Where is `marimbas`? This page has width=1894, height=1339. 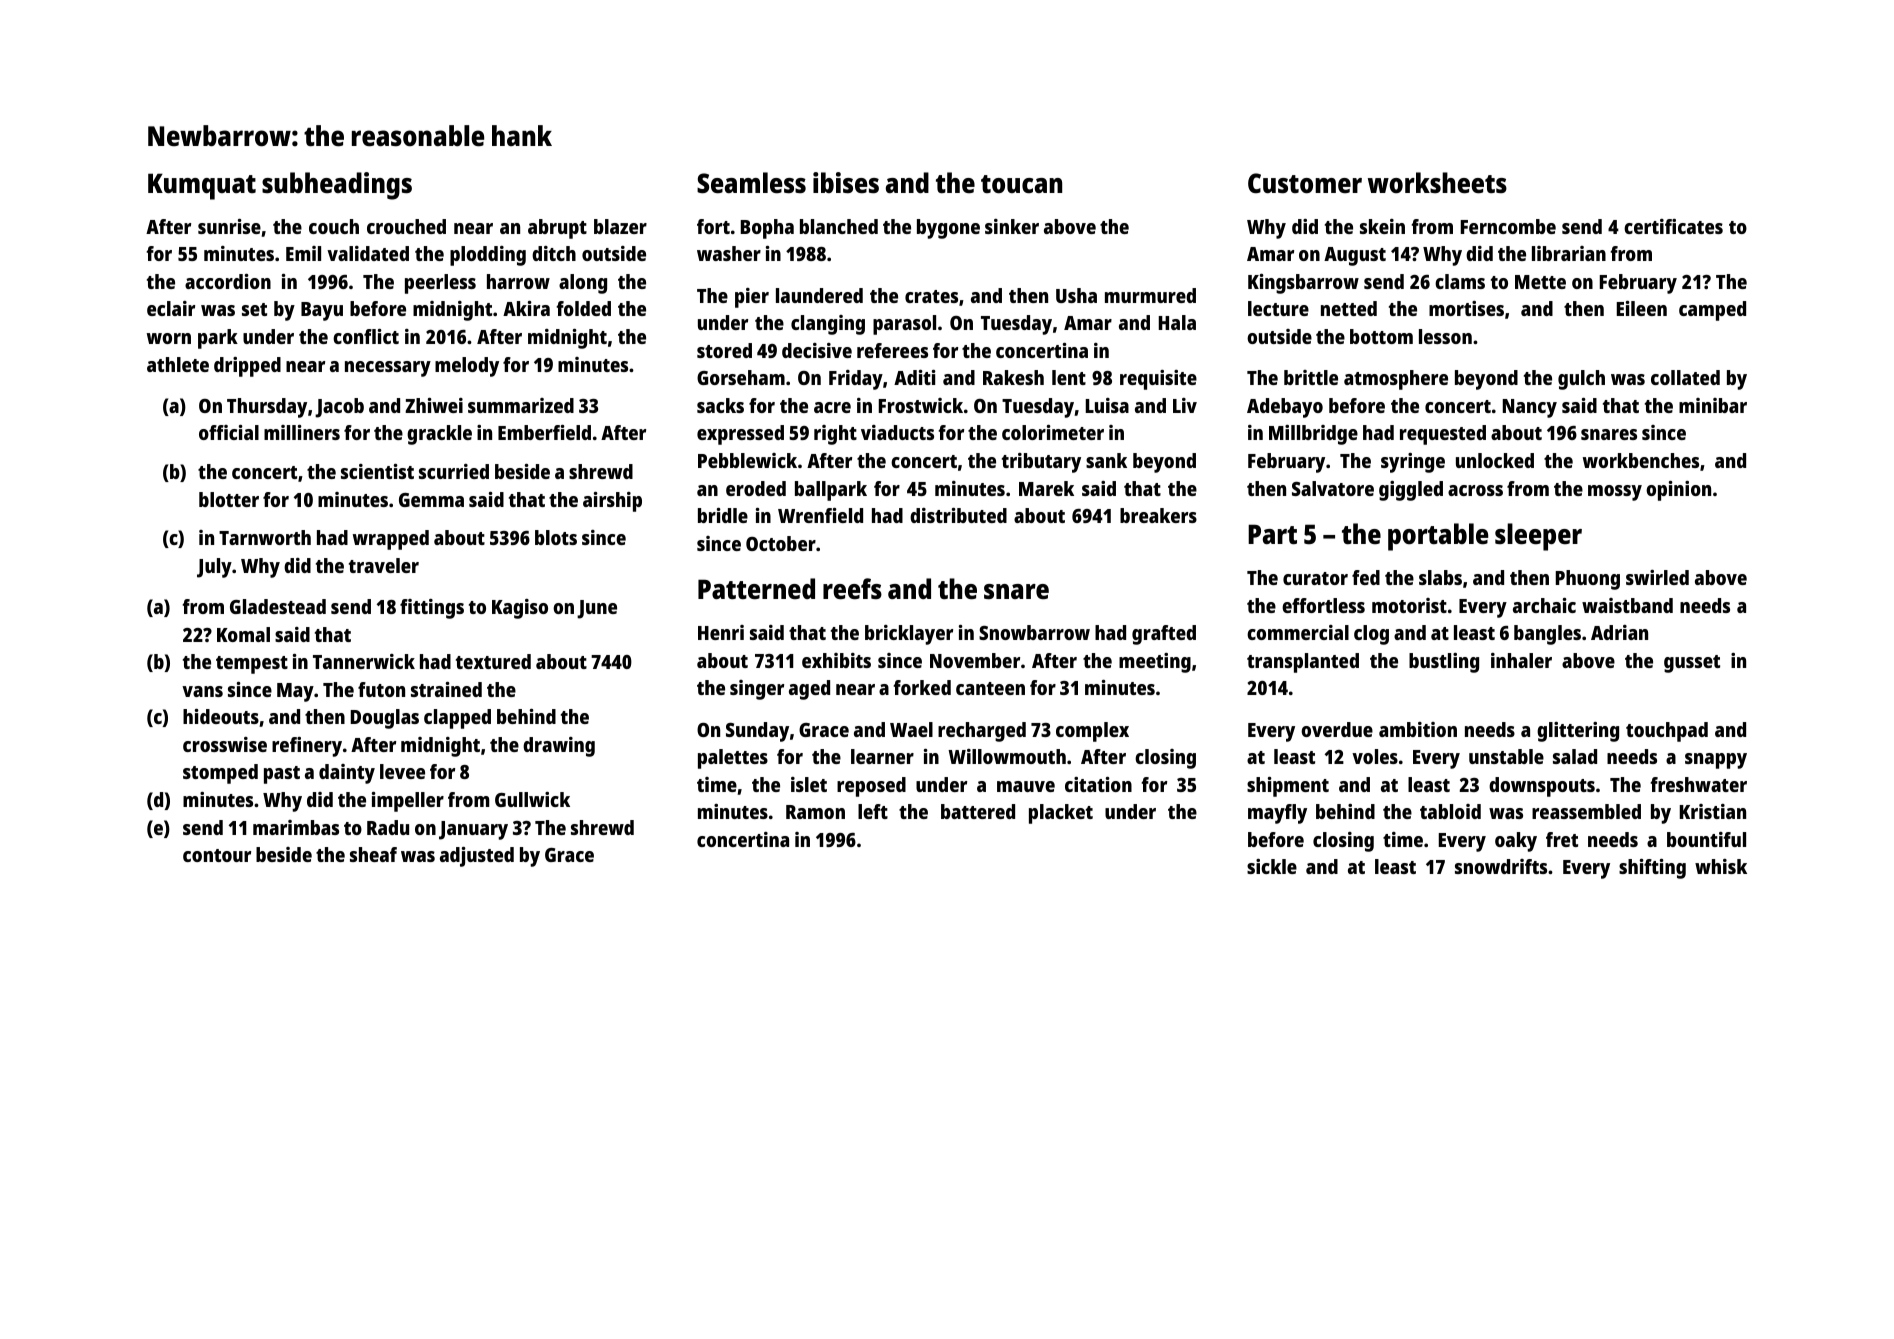 marimbas is located at coordinates (296, 827).
